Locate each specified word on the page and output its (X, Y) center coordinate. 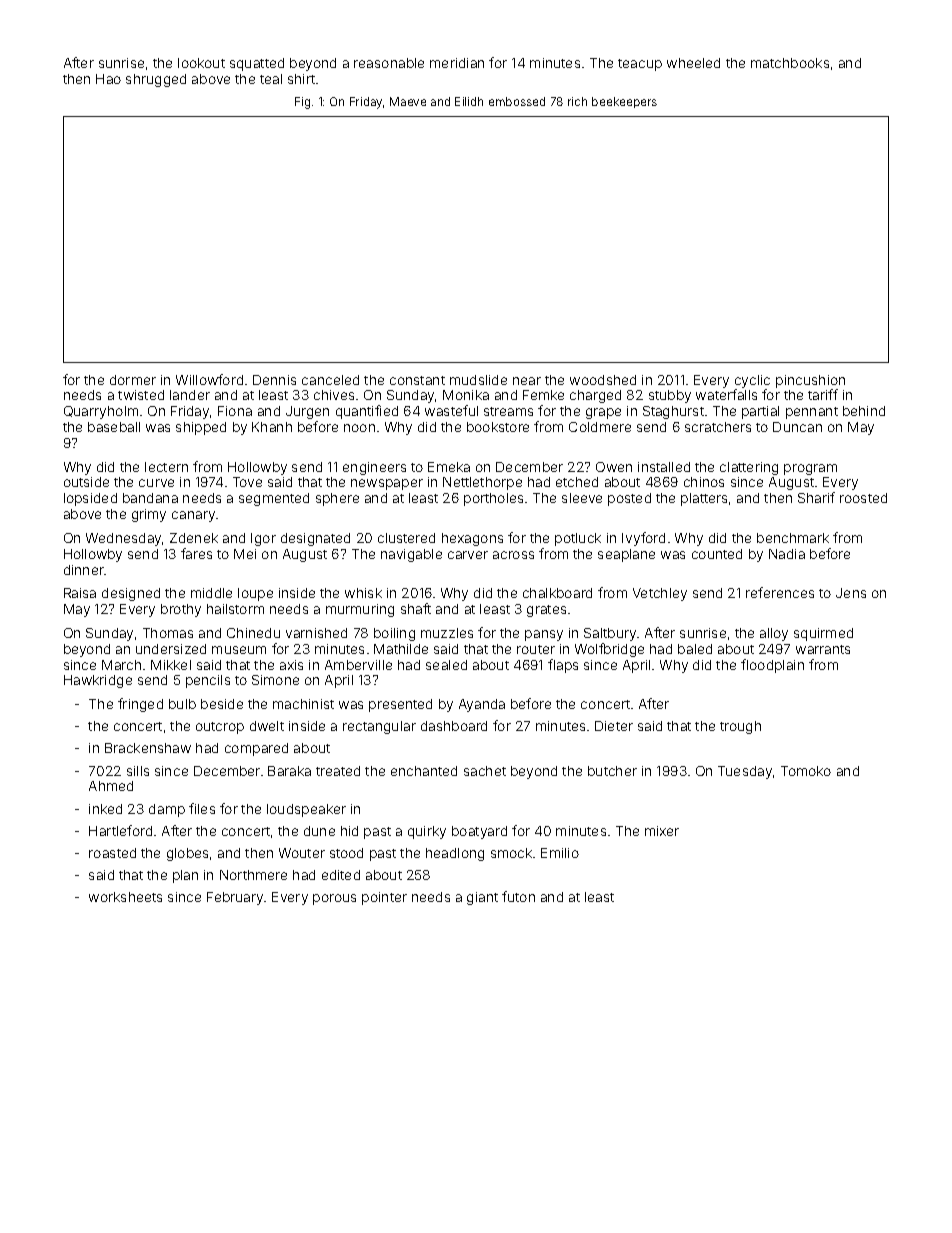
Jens (851, 593)
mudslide (478, 380)
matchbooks (790, 63)
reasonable (389, 63)
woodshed (603, 380)
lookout (201, 63)
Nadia (787, 554)
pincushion (810, 381)
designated (315, 539)
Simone (275, 680)
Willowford (209, 379)
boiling (394, 634)
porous (334, 899)
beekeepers (624, 102)
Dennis (274, 380)
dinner (84, 570)
